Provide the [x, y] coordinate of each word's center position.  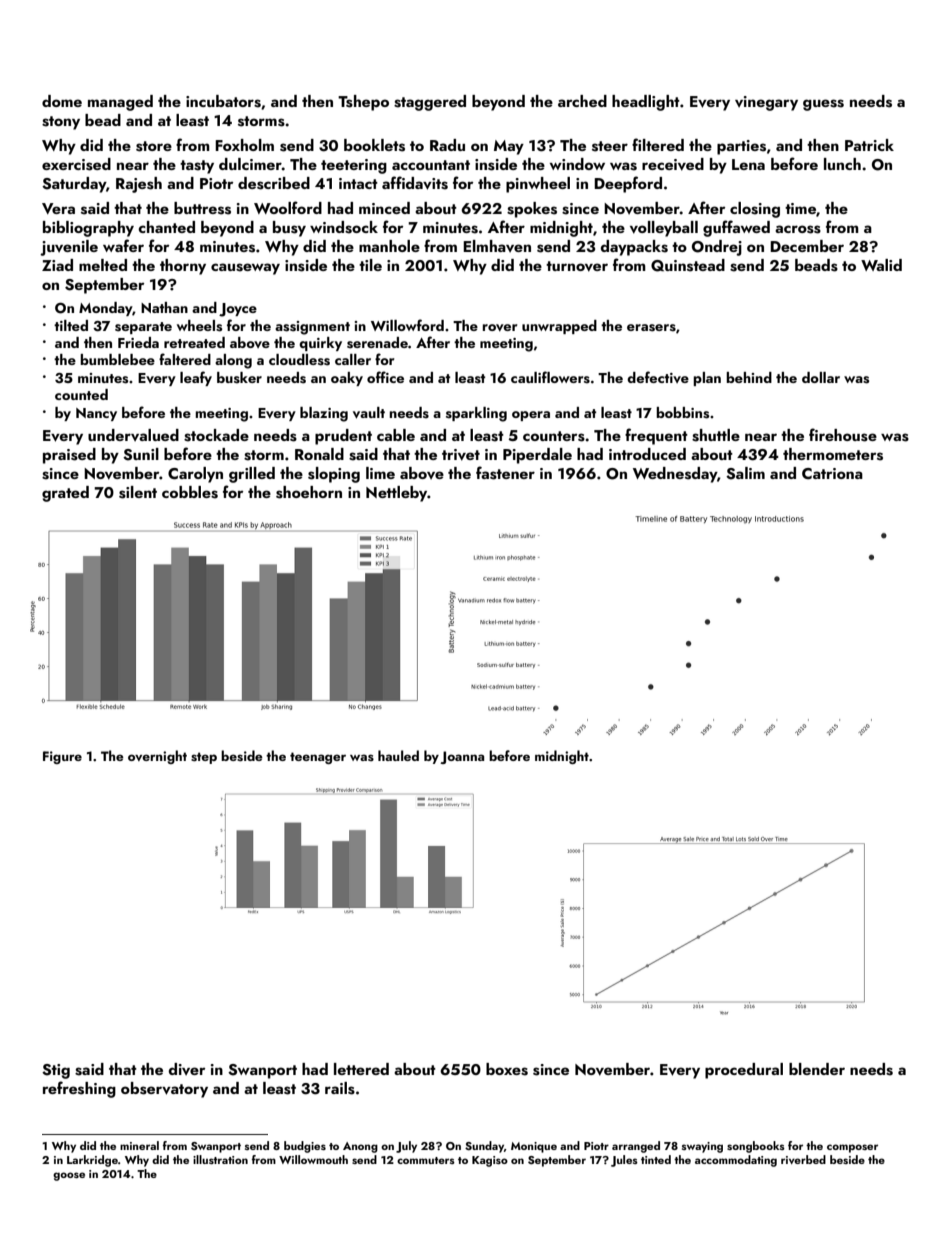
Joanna [462, 757]
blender [817, 1069]
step [204, 758]
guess [823, 105]
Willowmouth [313, 1159]
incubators [223, 101]
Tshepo [363, 103]
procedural [744, 1071]
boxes [507, 1069]
